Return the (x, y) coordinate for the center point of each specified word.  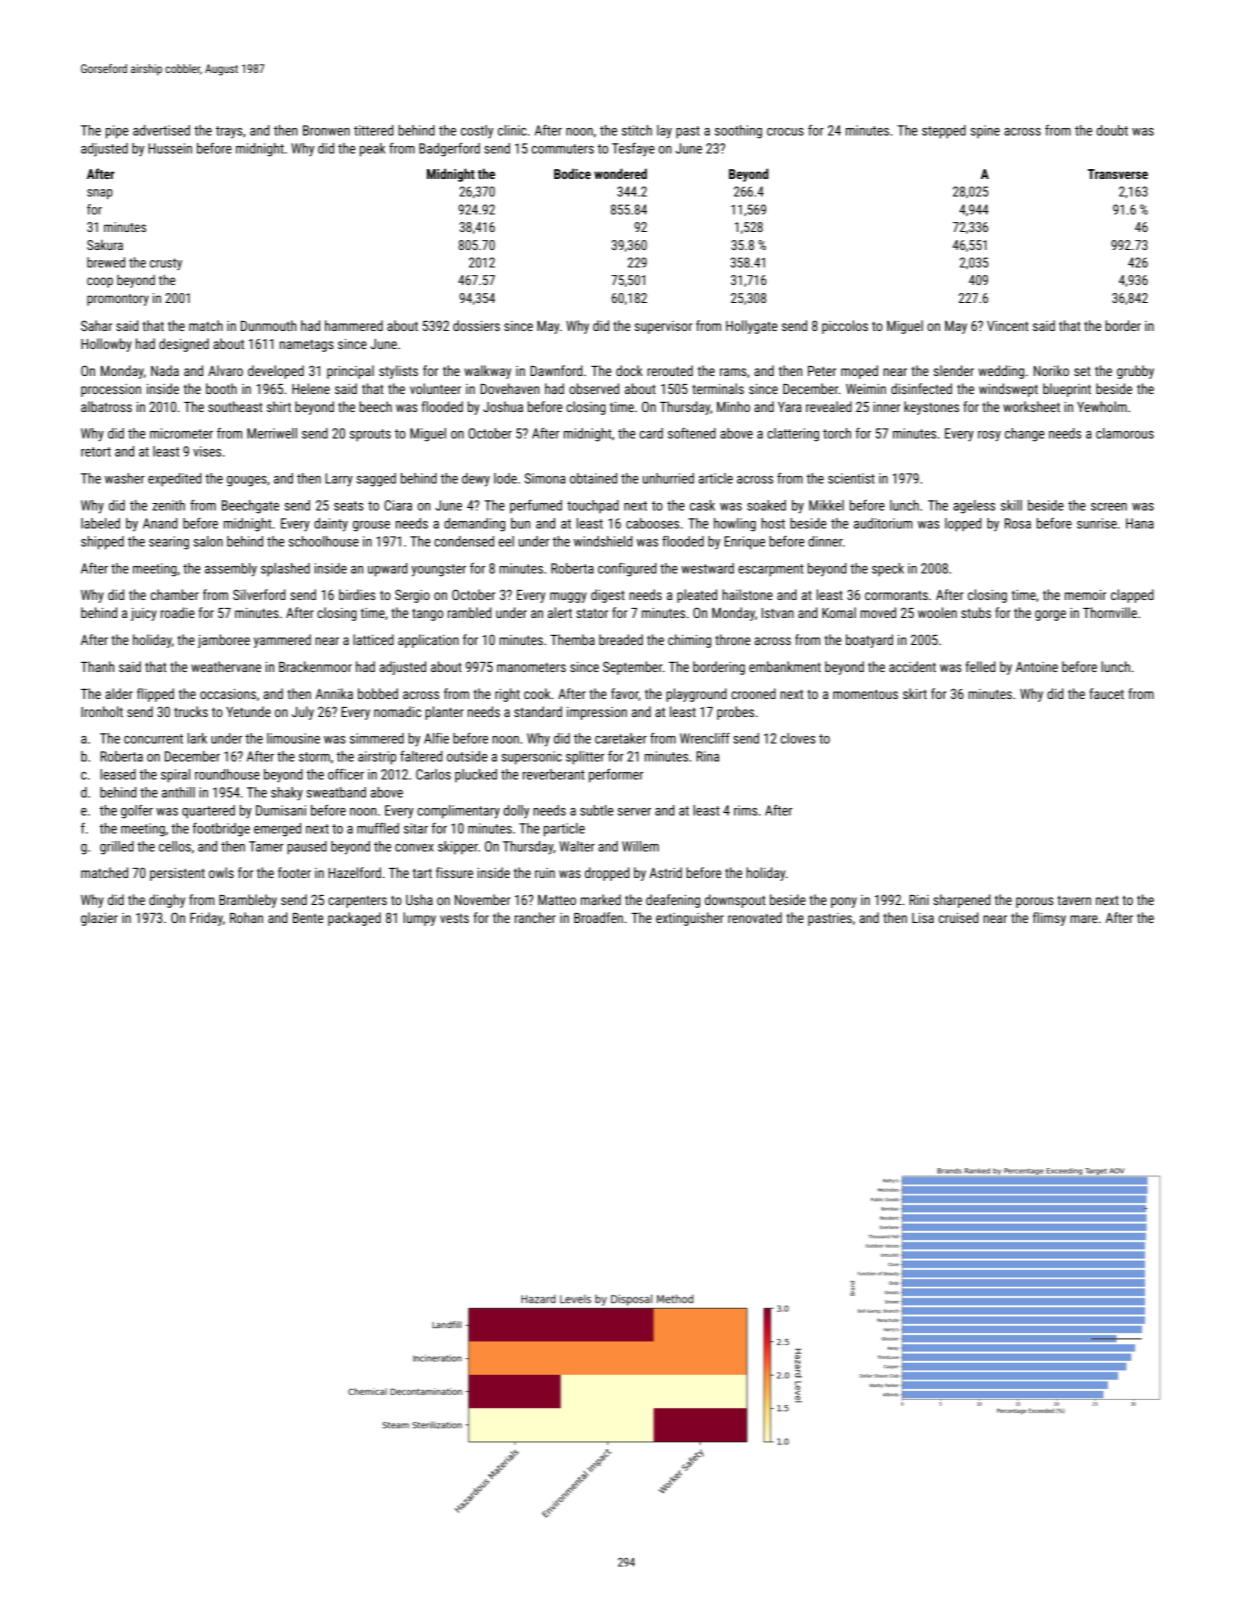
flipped (155, 695)
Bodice (572, 173)
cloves (798, 738)
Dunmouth (269, 325)
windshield (603, 541)
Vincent (1008, 326)
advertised (161, 130)
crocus (785, 132)
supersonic (532, 758)
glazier (99, 919)
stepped (944, 132)
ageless (974, 507)
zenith (168, 505)
